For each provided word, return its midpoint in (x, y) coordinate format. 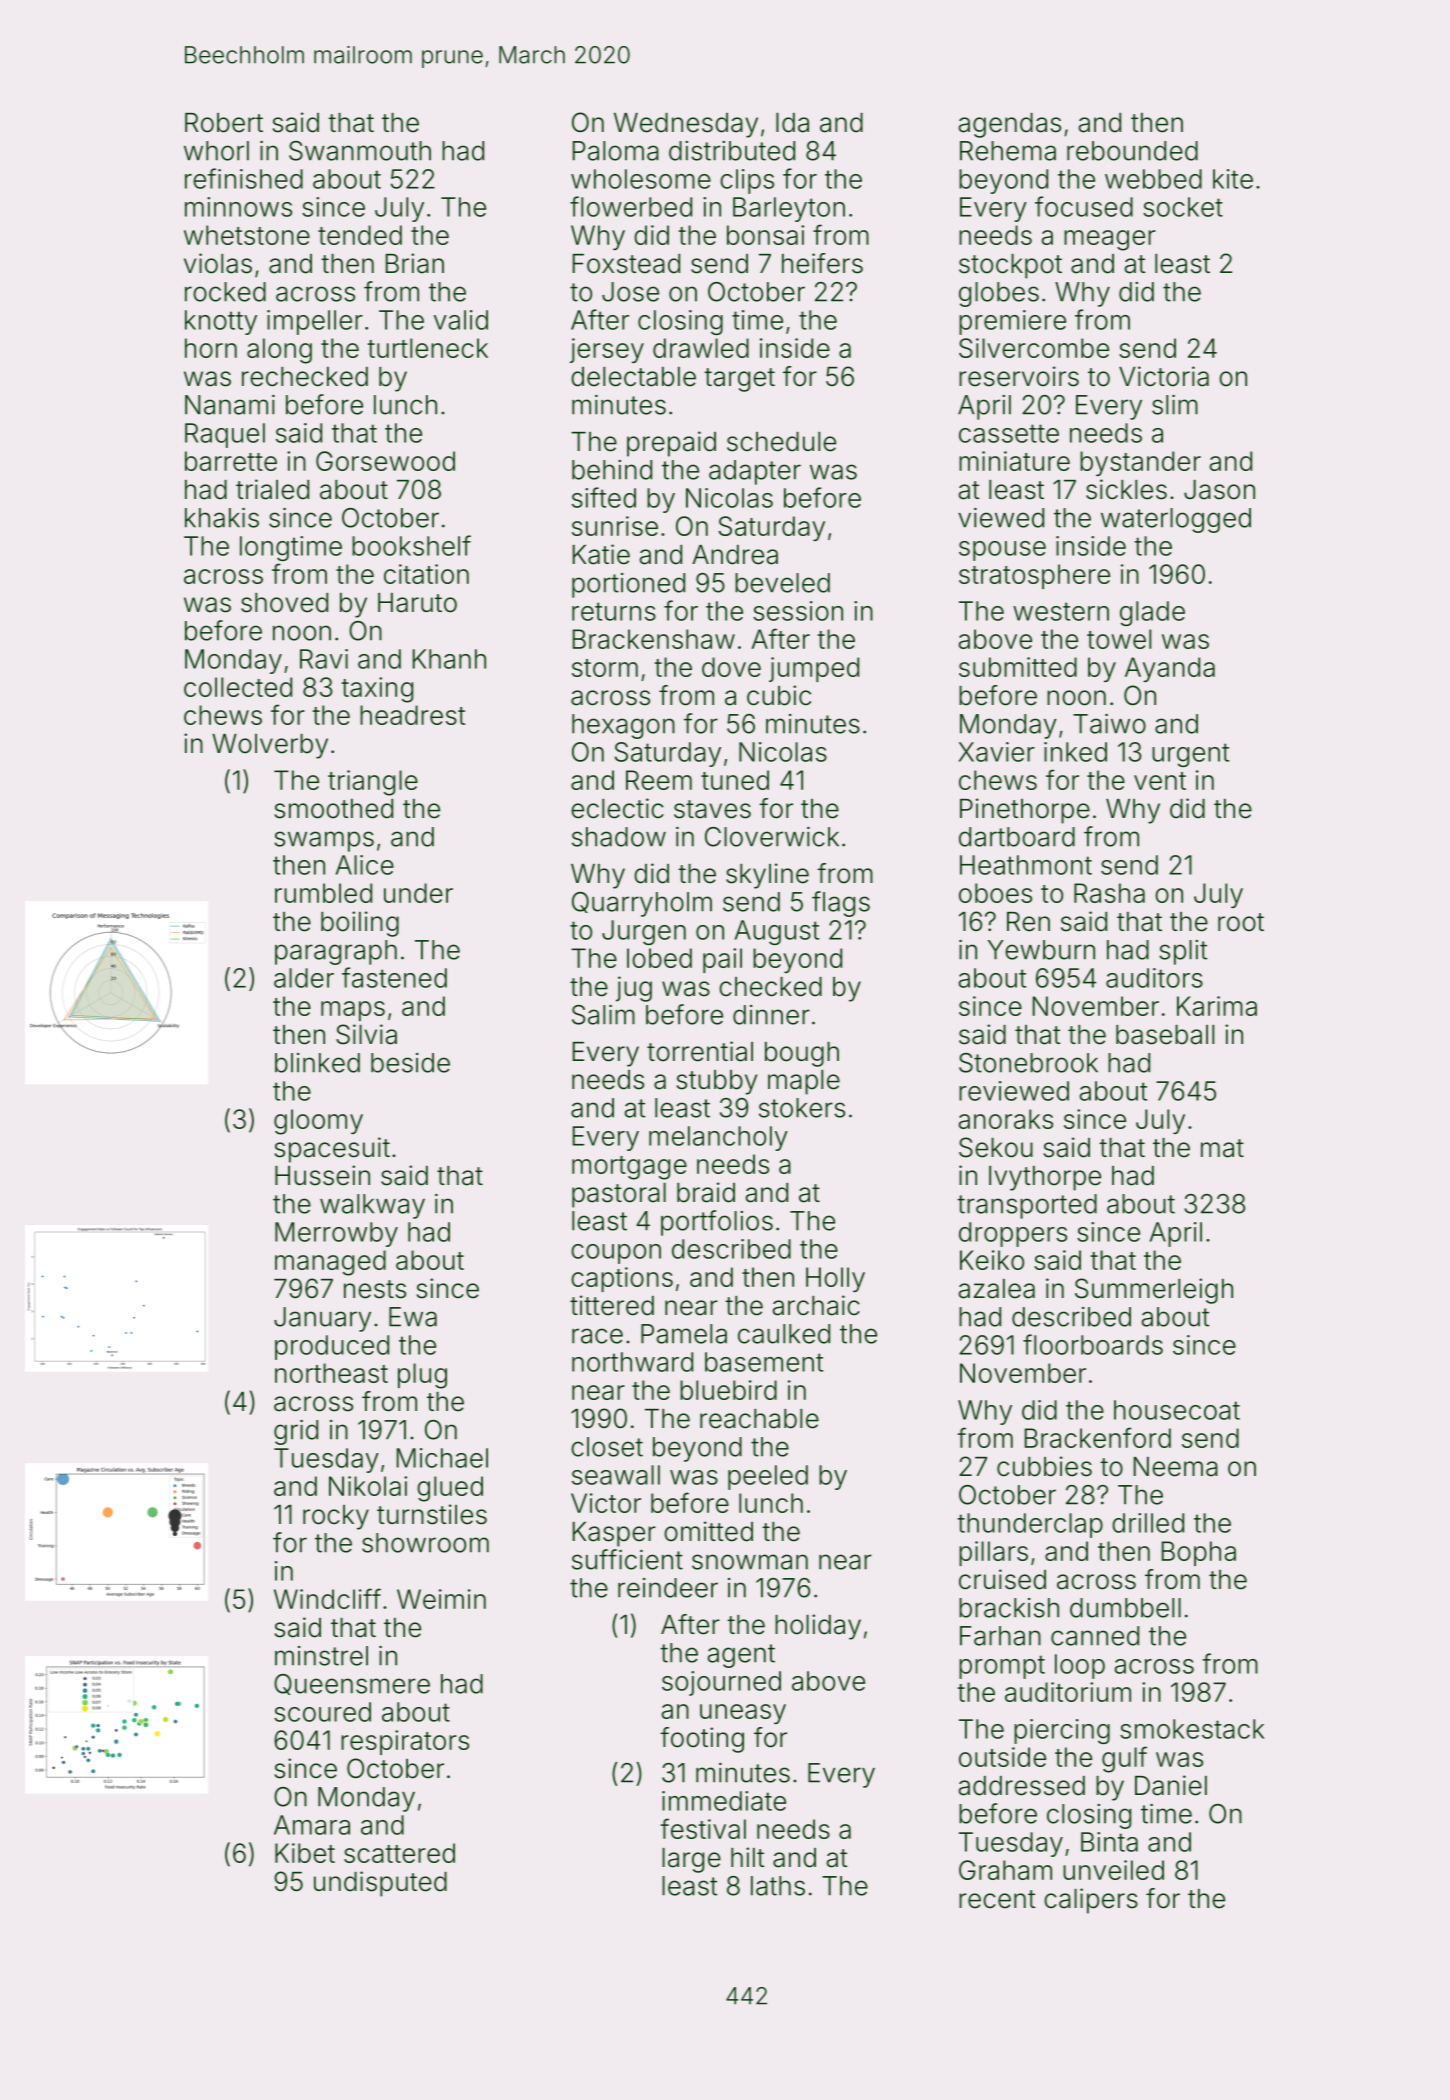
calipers (1091, 1901)
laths (778, 1886)
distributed (732, 151)
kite (1233, 179)
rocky (336, 1517)
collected (238, 687)
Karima (1217, 1006)
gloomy (318, 1122)
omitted (708, 1531)
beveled (782, 583)
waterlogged (1176, 520)
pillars (993, 1553)
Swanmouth (360, 151)
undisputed (380, 1884)
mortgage (629, 1168)
